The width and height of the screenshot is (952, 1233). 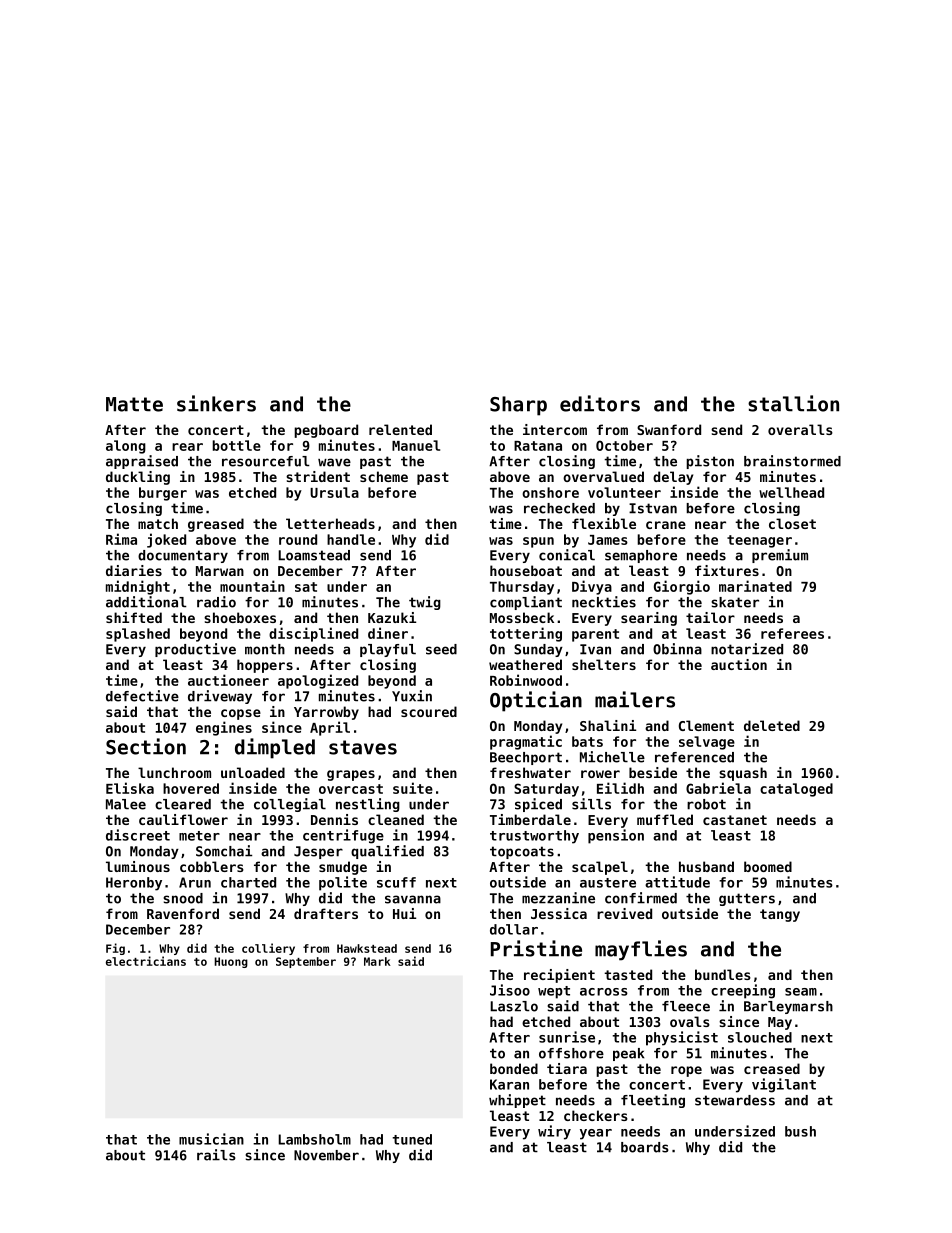 What do you see at coordinates (793, 403) in the screenshot?
I see `stallion` at bounding box center [793, 403].
